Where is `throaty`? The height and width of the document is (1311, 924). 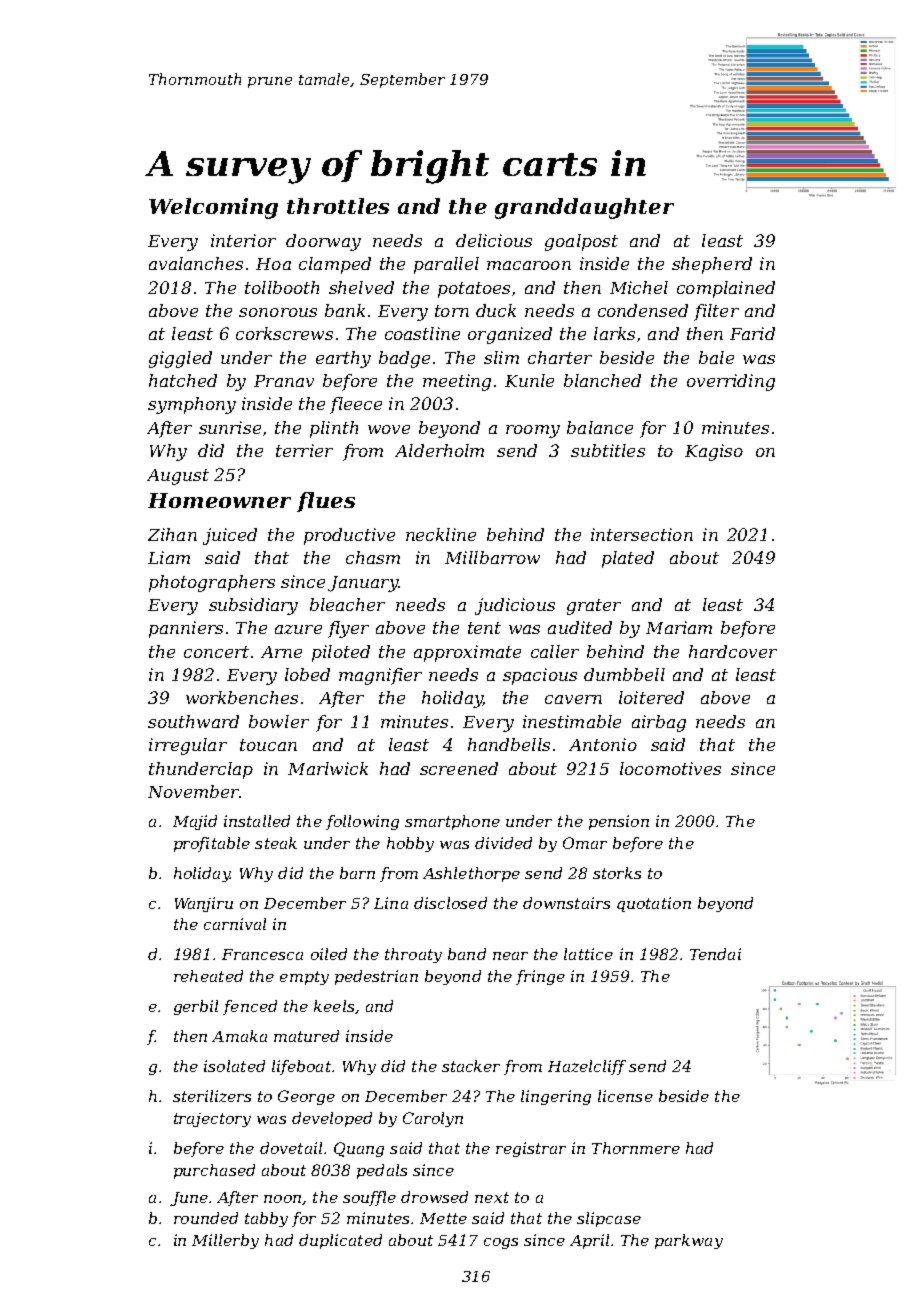
throaty is located at coordinates (413, 955).
